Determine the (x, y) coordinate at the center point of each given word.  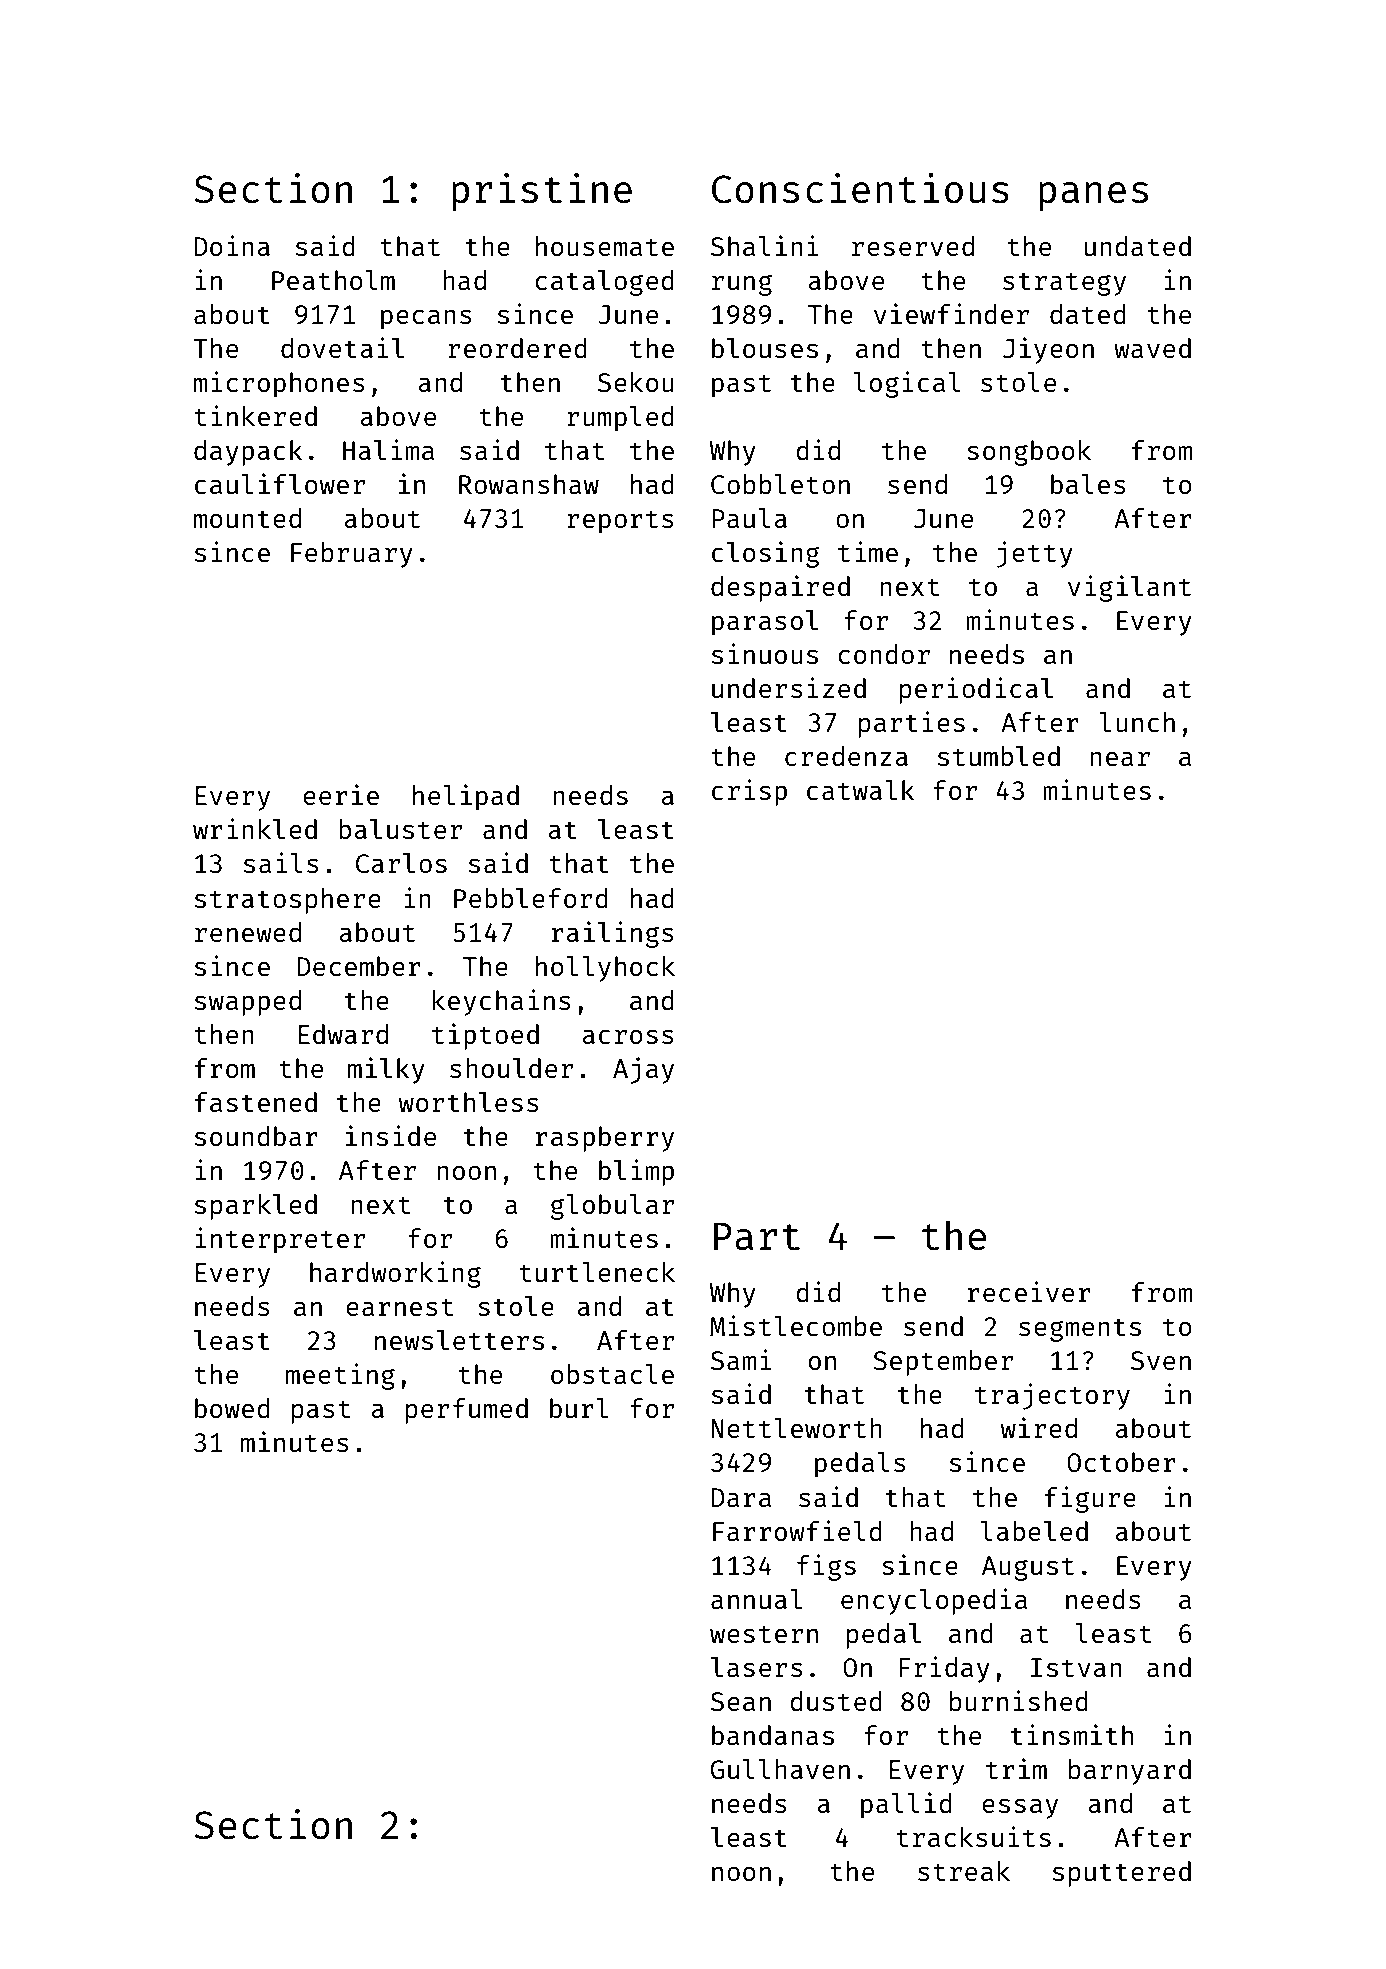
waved (1152, 348)
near (1120, 759)
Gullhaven (780, 1769)
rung (742, 285)
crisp (749, 792)
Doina (232, 245)
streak (964, 1871)
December (359, 966)
